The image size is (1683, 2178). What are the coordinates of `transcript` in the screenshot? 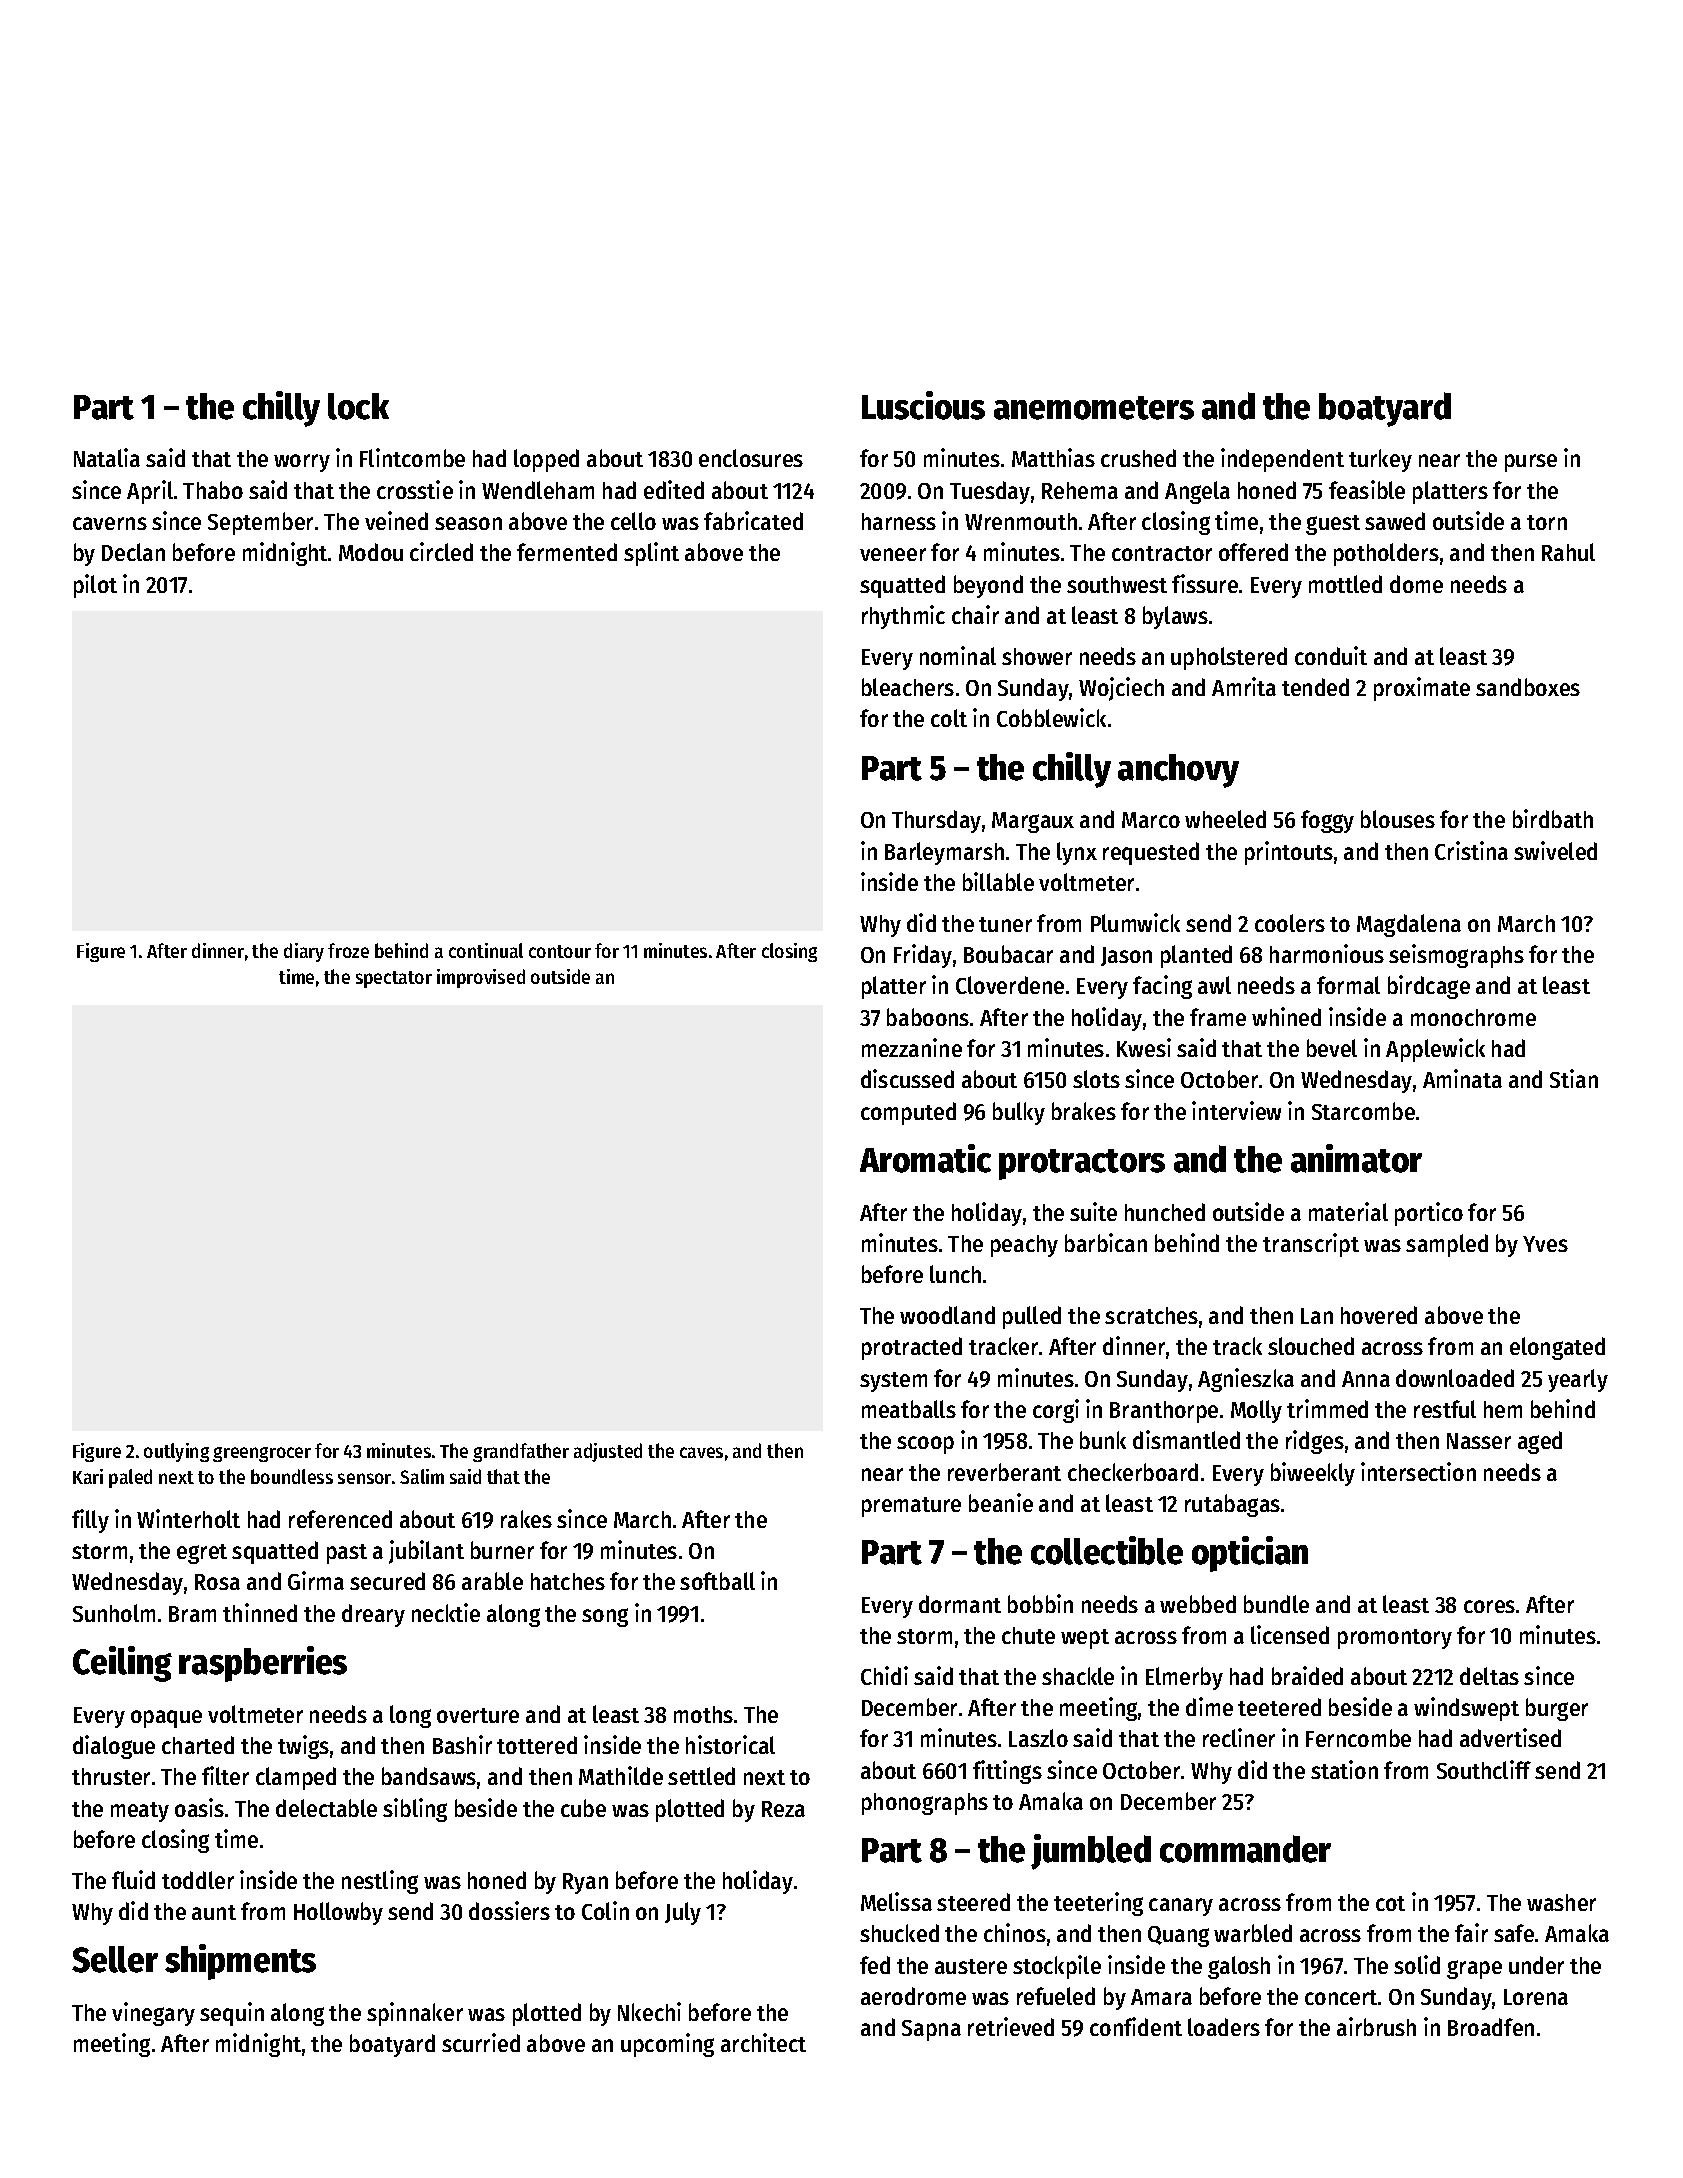 It's located at (1311, 1245).
